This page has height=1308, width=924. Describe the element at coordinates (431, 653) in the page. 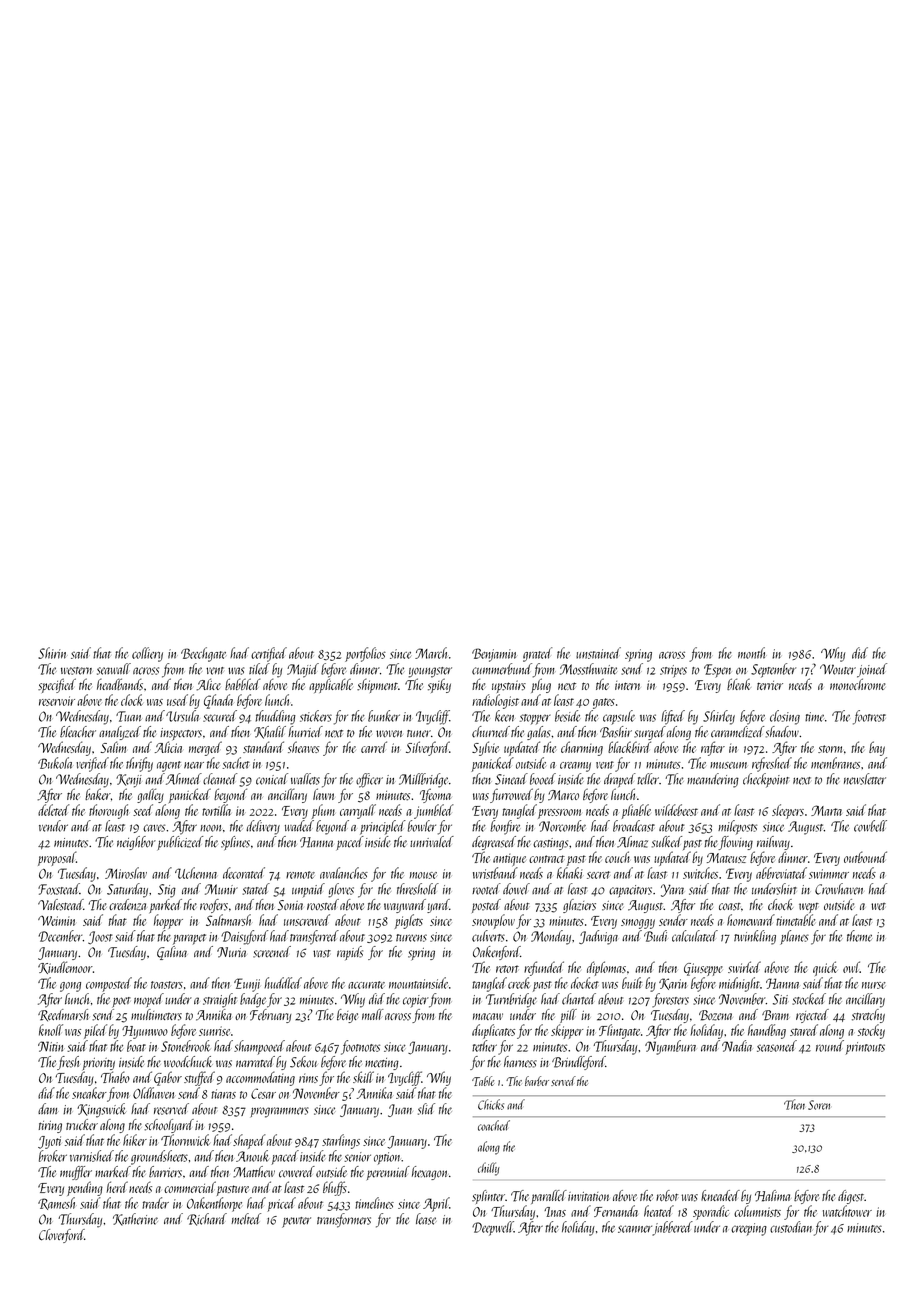

I see `March` at that location.
